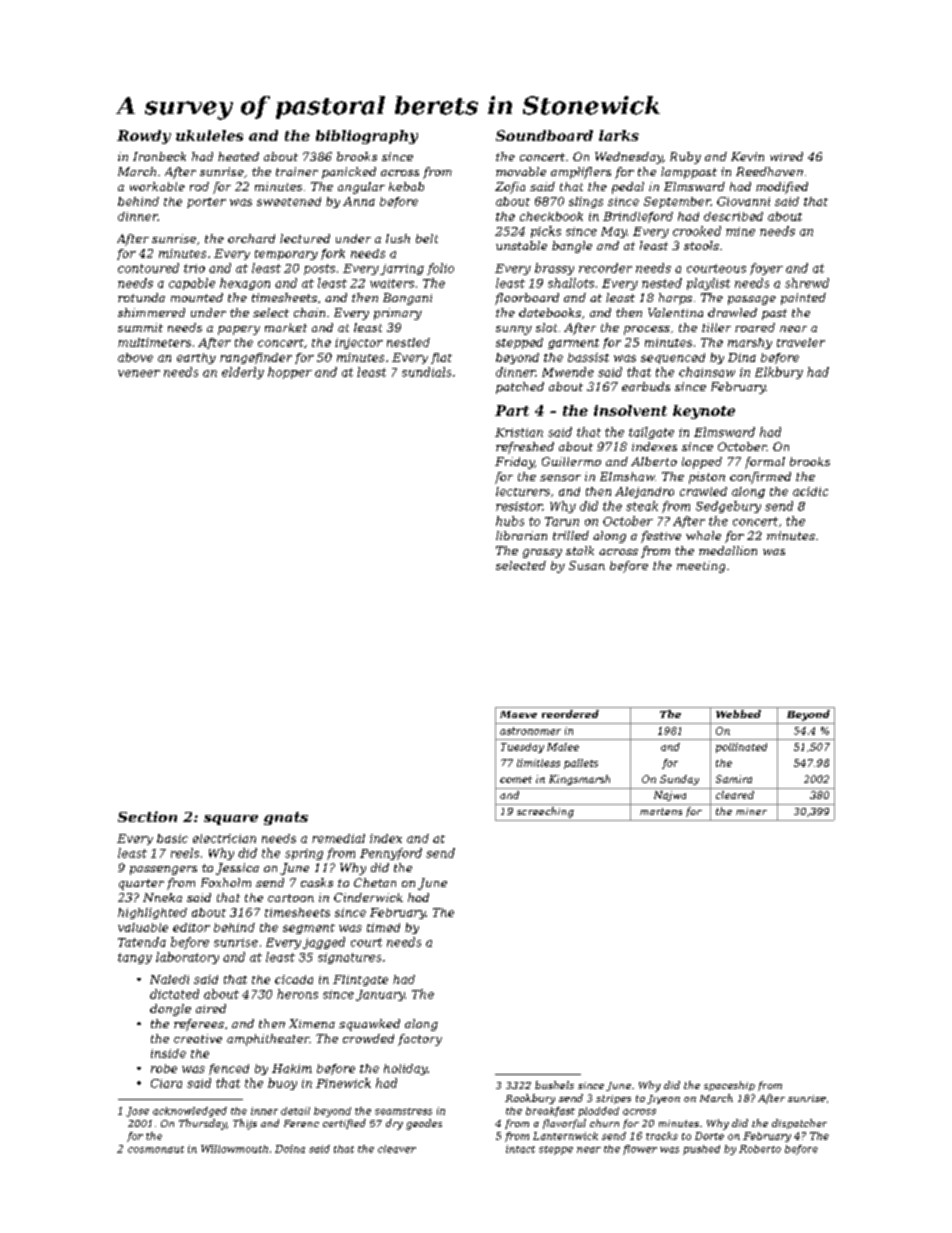  What do you see at coordinates (523, 491) in the screenshot?
I see `lecturers` at bounding box center [523, 491].
